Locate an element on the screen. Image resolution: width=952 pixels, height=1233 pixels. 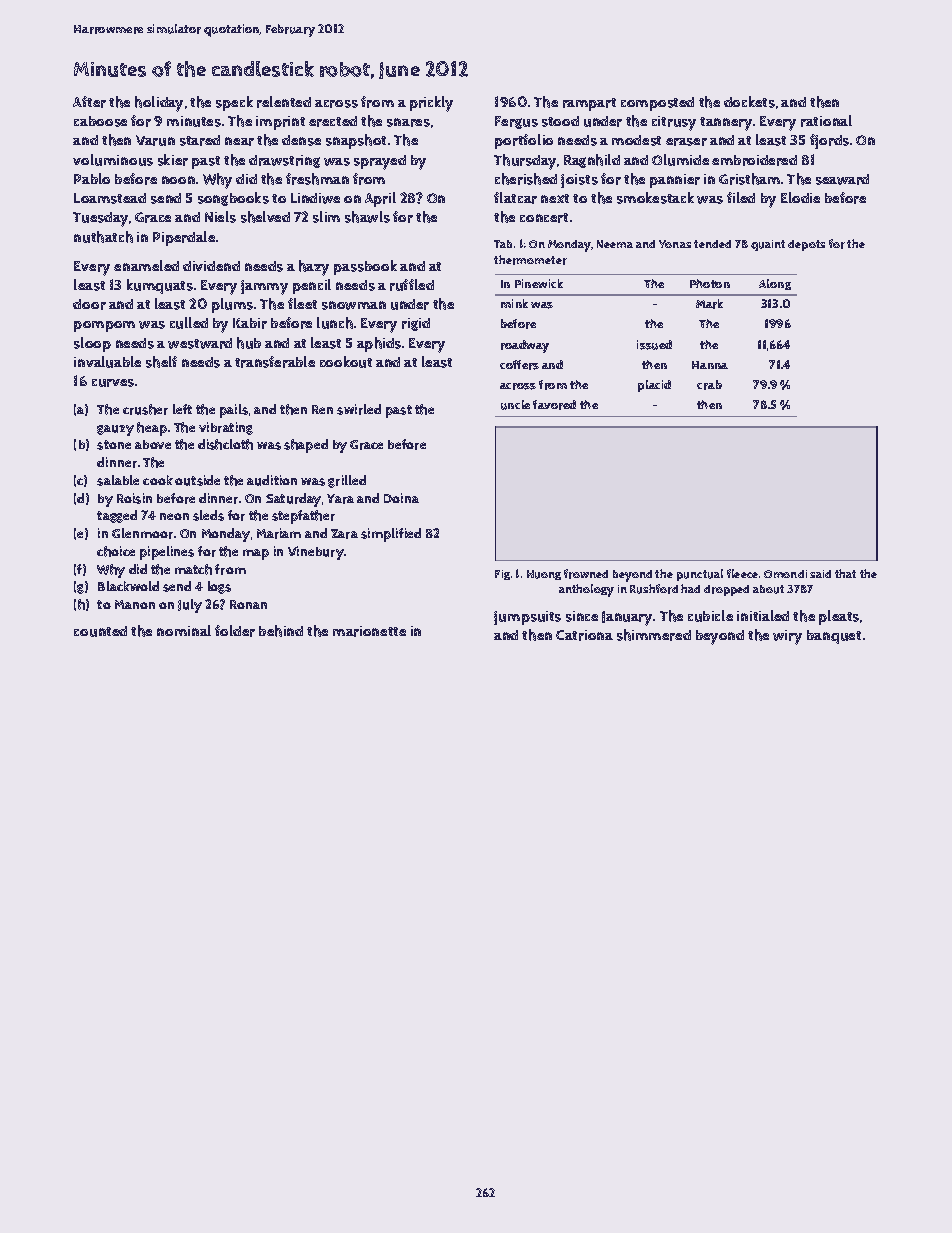
Fergus is located at coordinates (516, 122).
